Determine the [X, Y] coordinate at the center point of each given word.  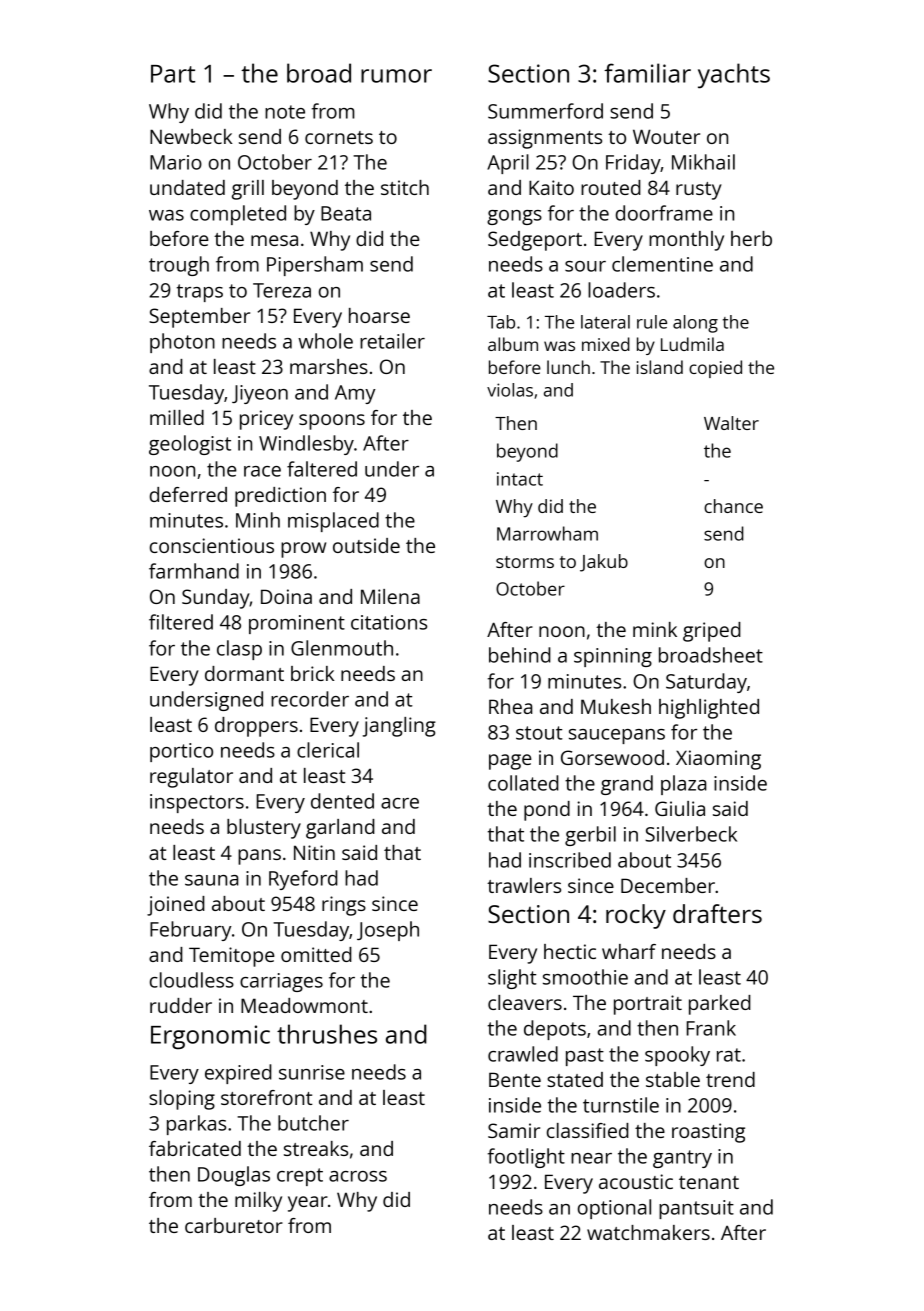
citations [389, 622]
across [358, 1176]
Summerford [545, 111]
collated [523, 783]
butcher [313, 1123]
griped [712, 632]
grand [627, 785]
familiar [647, 73]
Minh [258, 520]
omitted [316, 954]
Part [173, 74]
